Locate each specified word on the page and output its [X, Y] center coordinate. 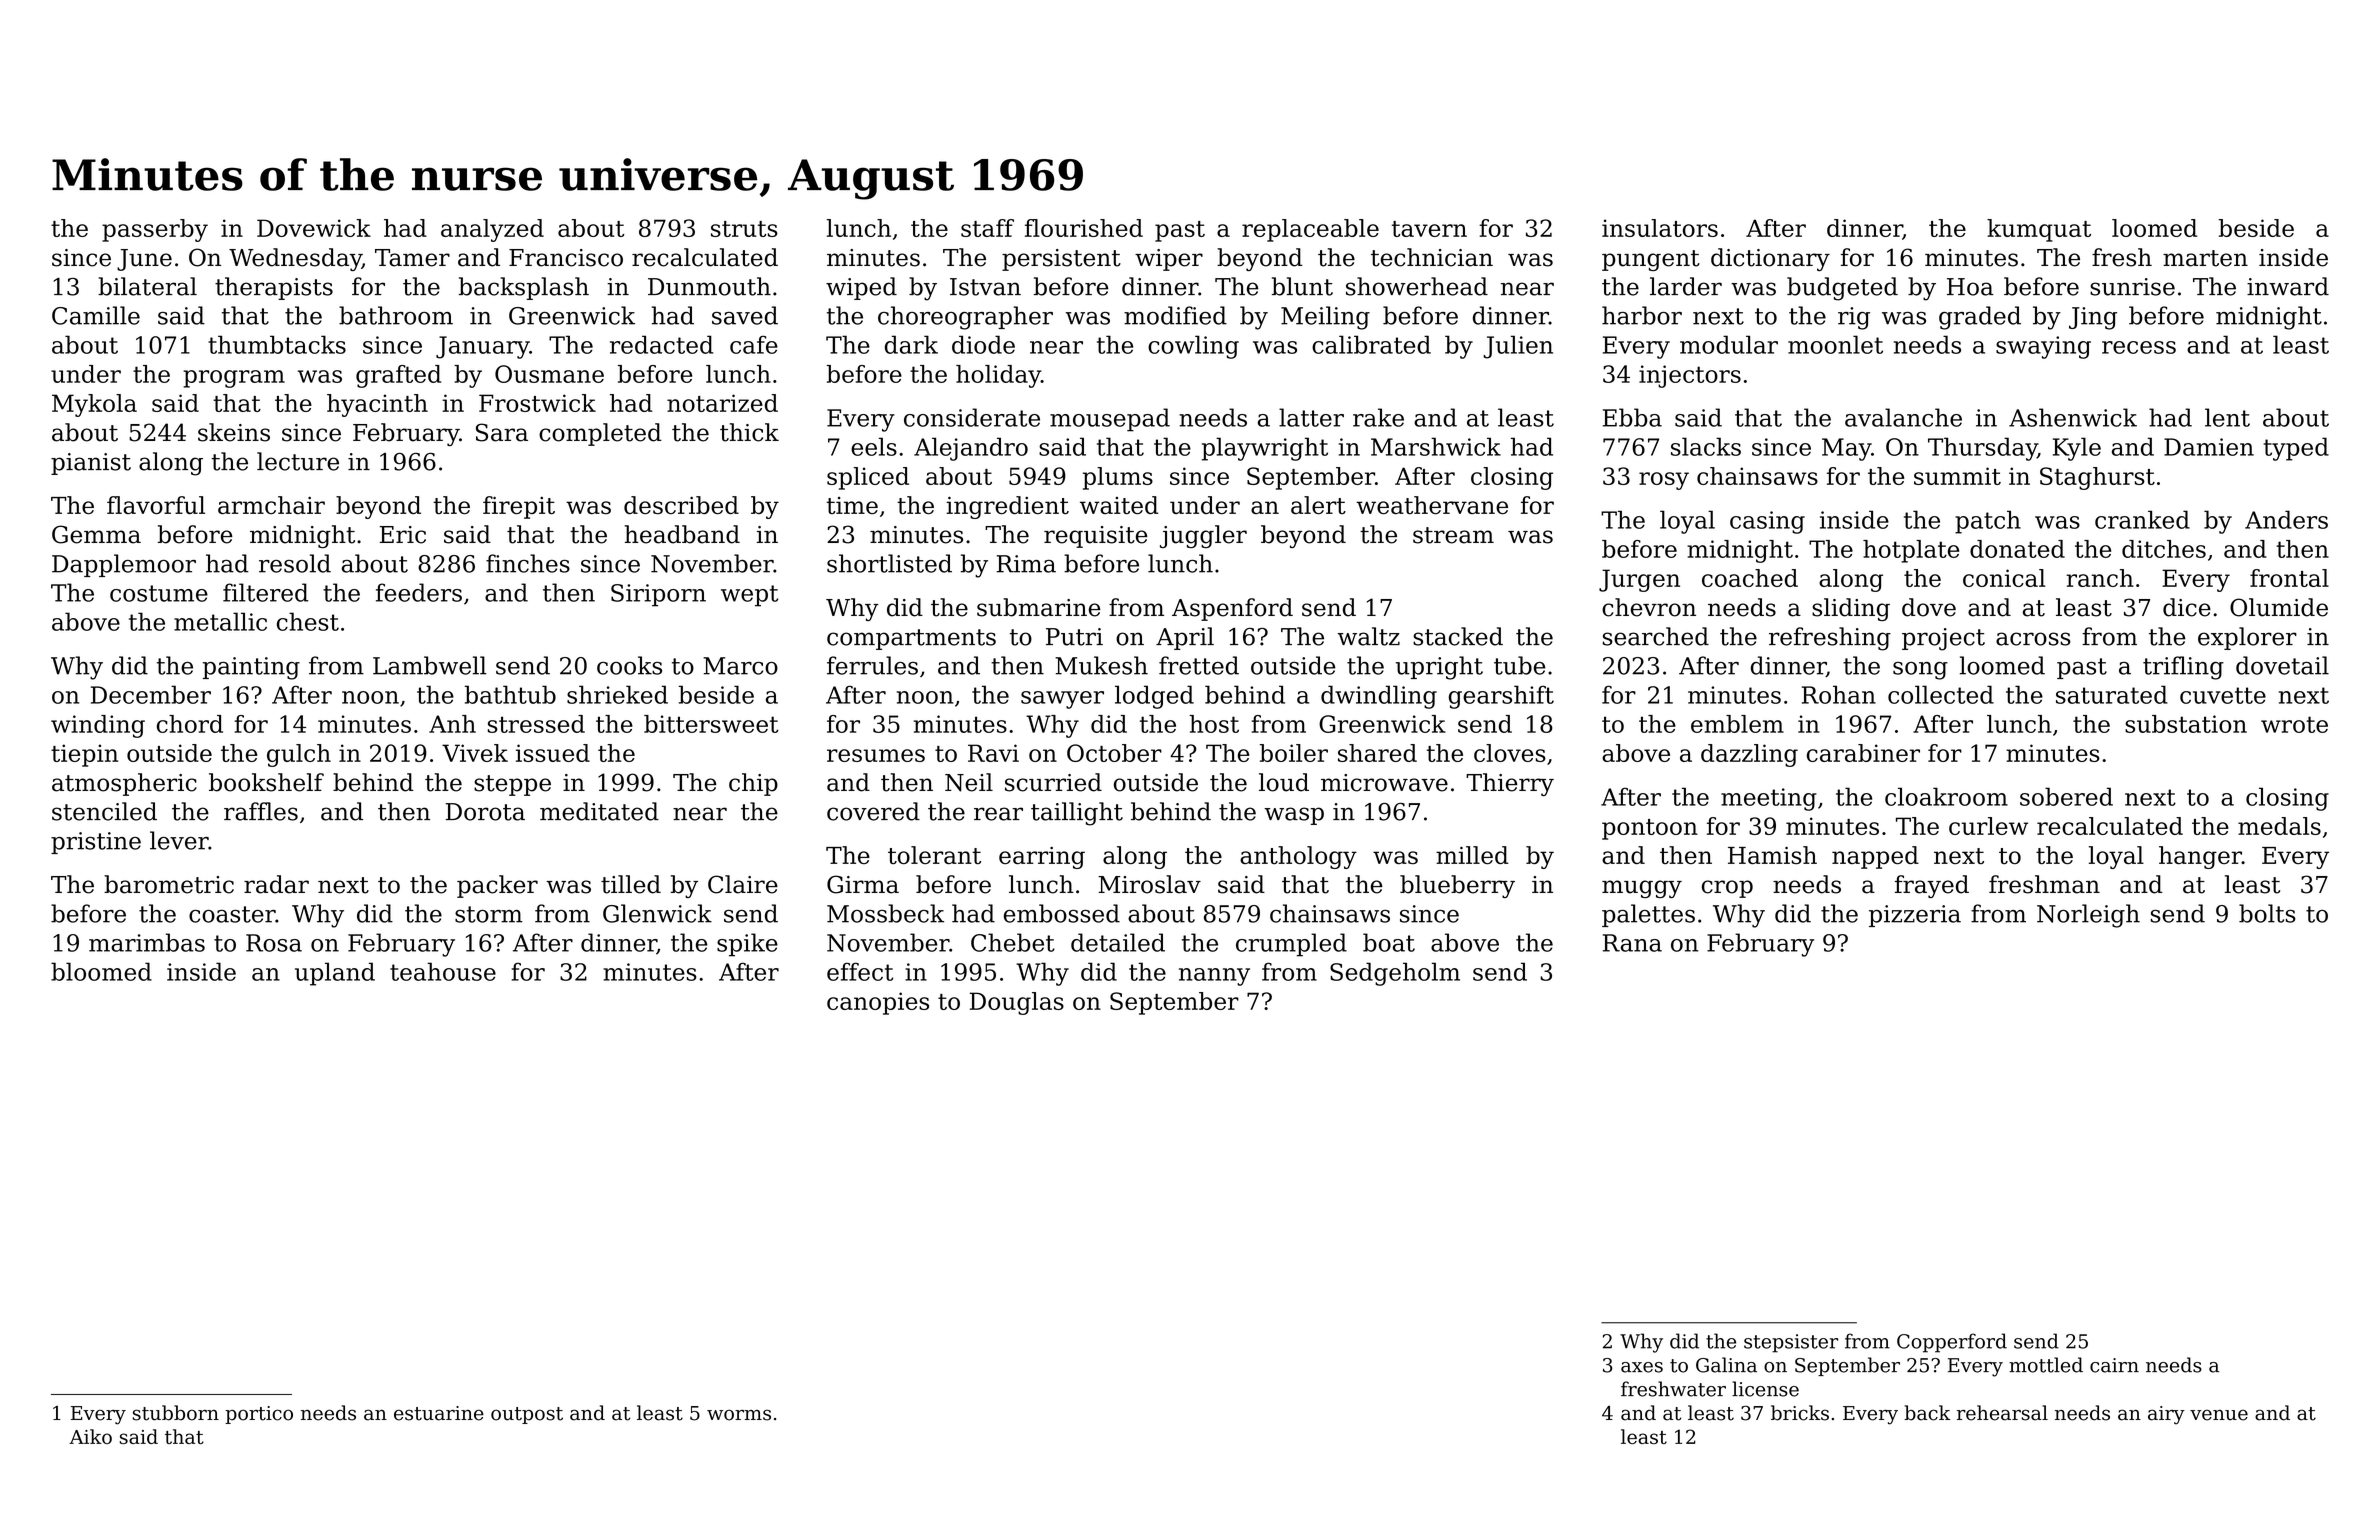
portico [259, 1415]
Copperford [1952, 1343]
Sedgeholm [1395, 974]
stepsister [1791, 1343]
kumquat [2039, 230]
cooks [629, 665]
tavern [1429, 229]
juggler [1203, 536]
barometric [169, 884]
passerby [155, 230]
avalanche [1903, 417]
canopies [878, 1003]
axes [1642, 1367]
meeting [1769, 799]
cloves [1510, 753]
